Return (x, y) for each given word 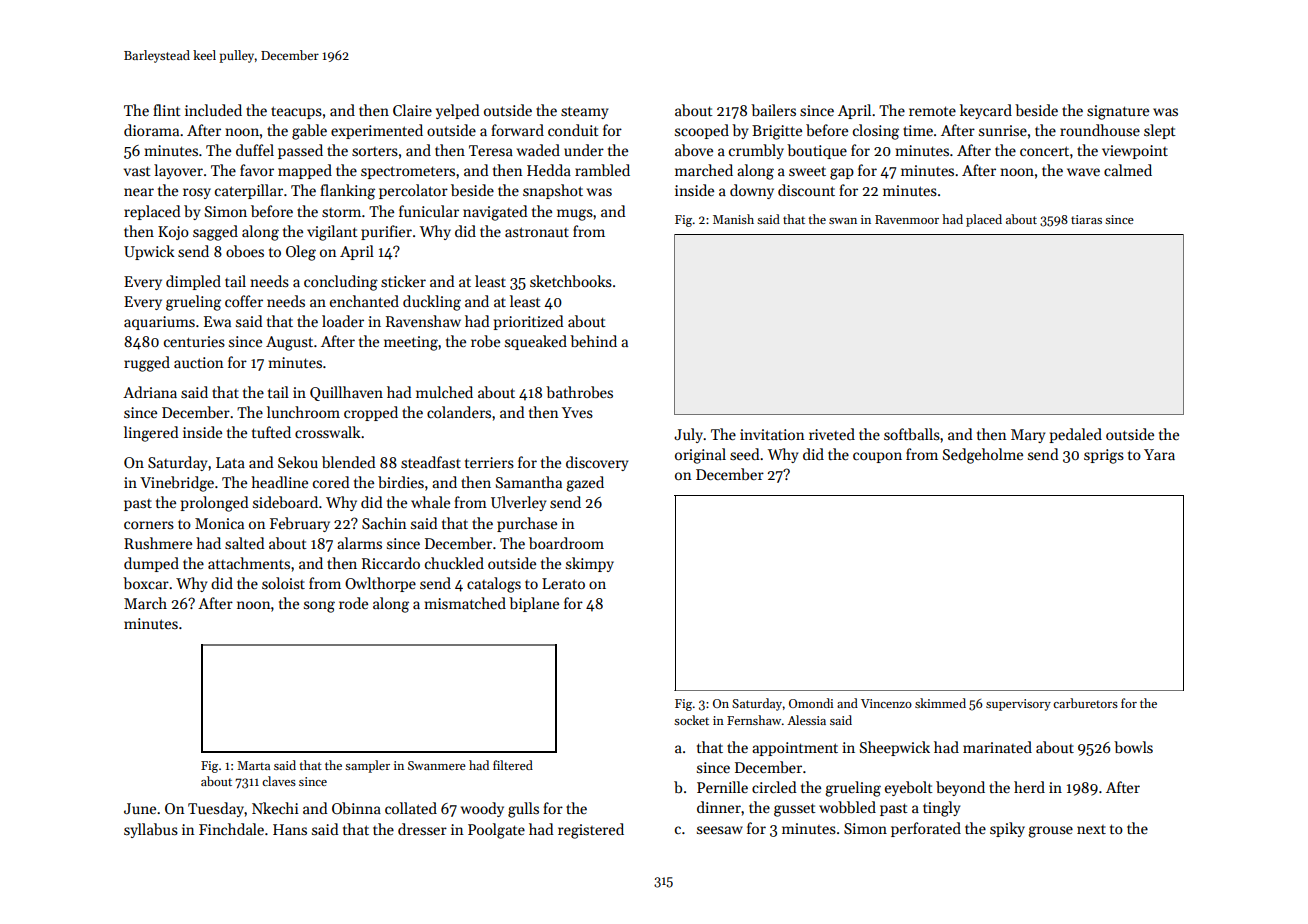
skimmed (940, 703)
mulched (444, 392)
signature (1118, 112)
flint (167, 110)
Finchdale (231, 829)
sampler (367, 766)
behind (593, 341)
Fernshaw (754, 720)
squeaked (536, 342)
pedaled (1075, 435)
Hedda (549, 170)
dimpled (193, 282)
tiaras (1086, 219)
